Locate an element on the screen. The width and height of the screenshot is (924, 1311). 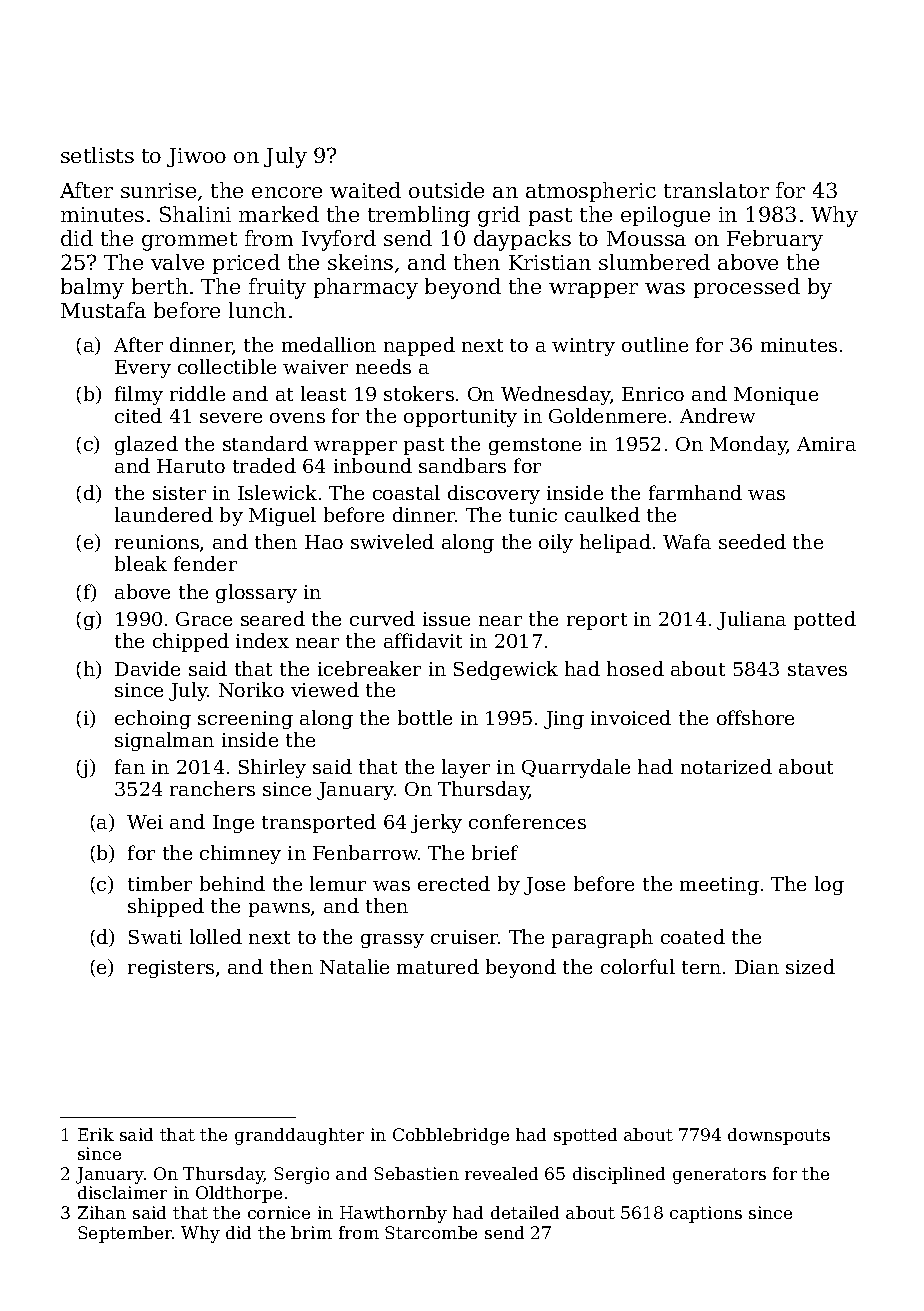
outside is located at coordinates (446, 190).
